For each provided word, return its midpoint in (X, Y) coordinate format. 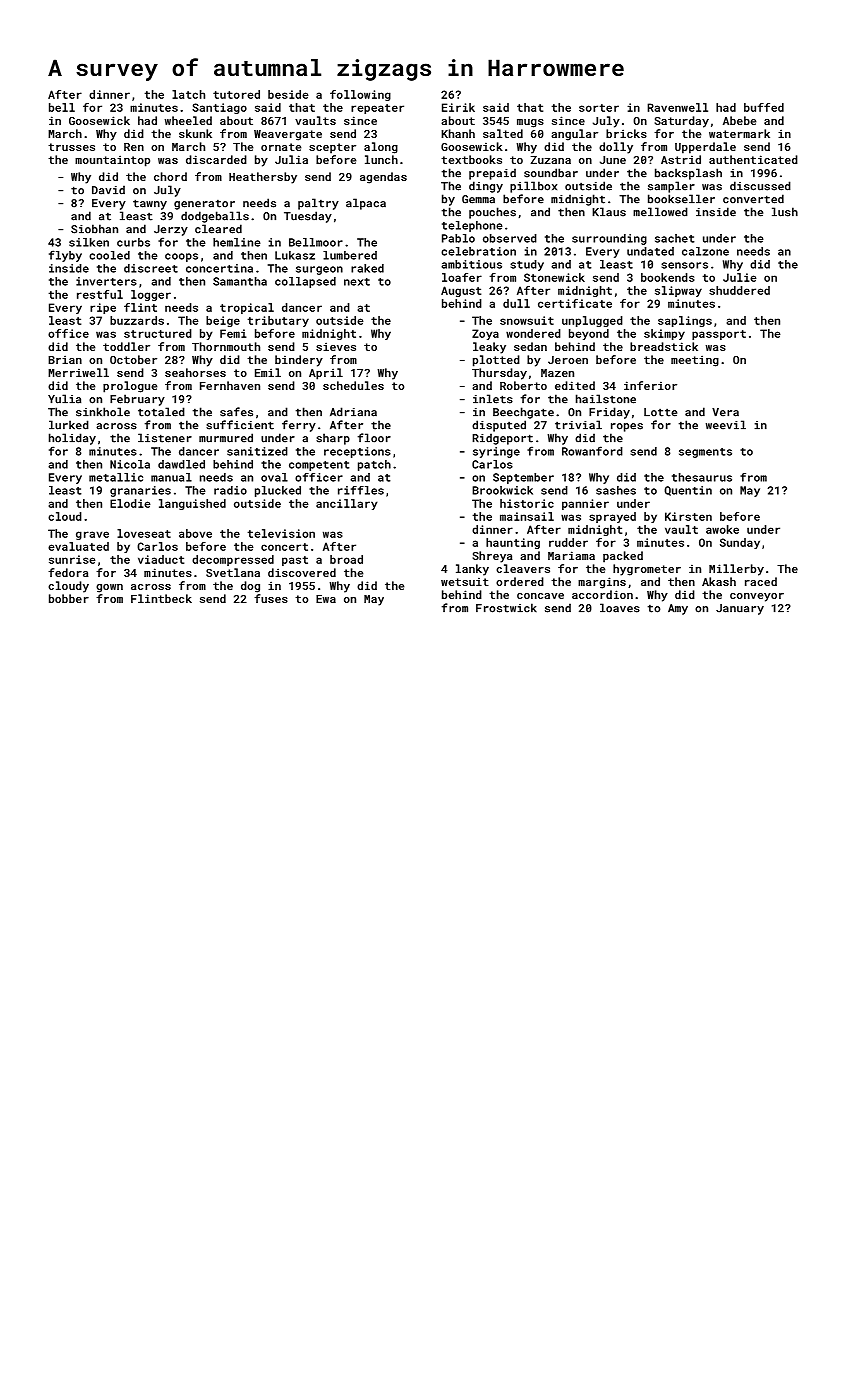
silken (89, 242)
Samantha (240, 281)
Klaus (609, 212)
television (281, 533)
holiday (72, 439)
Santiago (219, 108)
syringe (496, 452)
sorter (599, 108)
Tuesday (308, 217)
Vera (725, 412)
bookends (668, 277)
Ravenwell (677, 107)
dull (516, 303)
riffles (361, 490)
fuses (271, 598)
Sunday (740, 543)
